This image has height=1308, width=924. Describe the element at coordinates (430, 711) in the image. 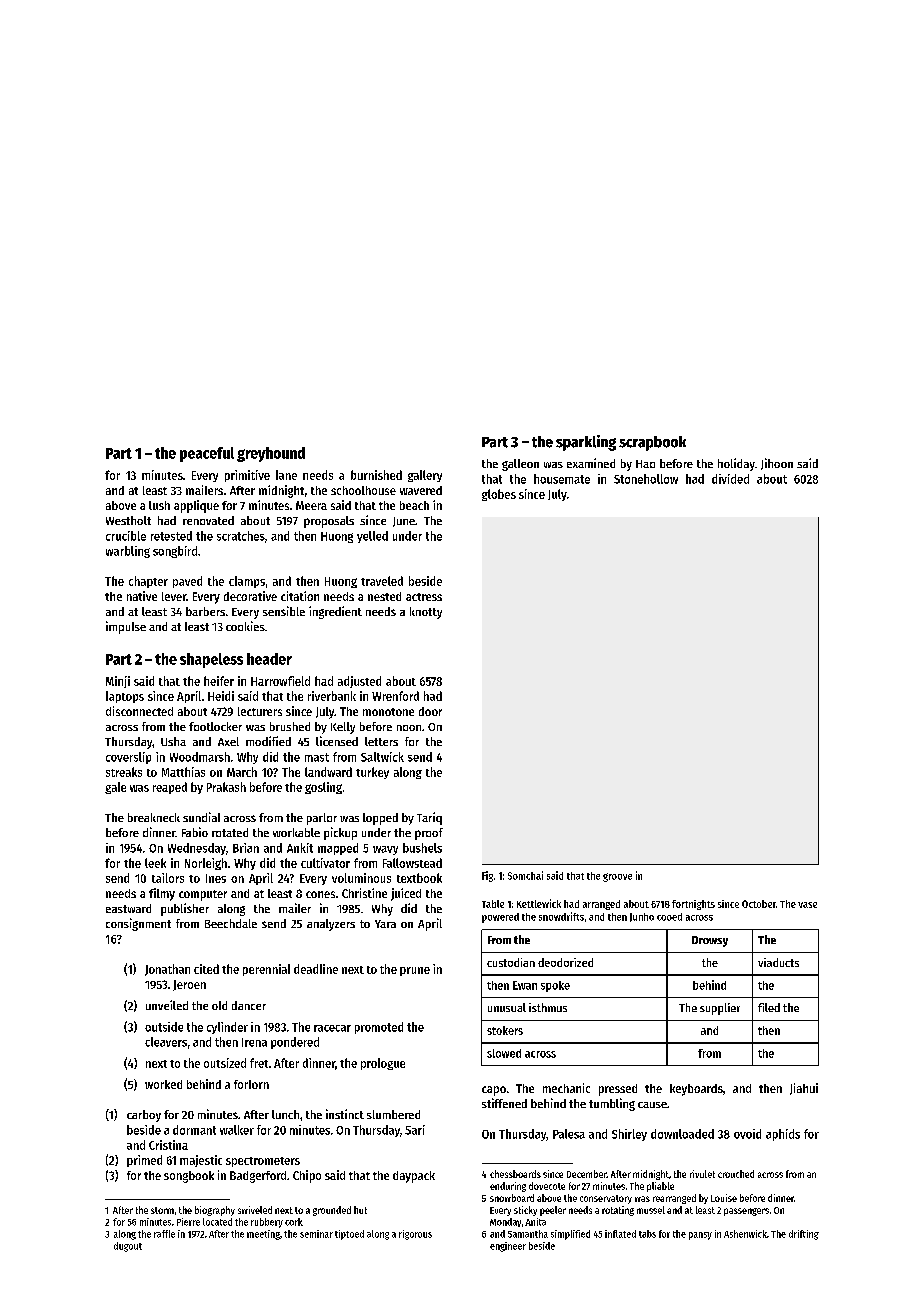

I see `door` at that location.
